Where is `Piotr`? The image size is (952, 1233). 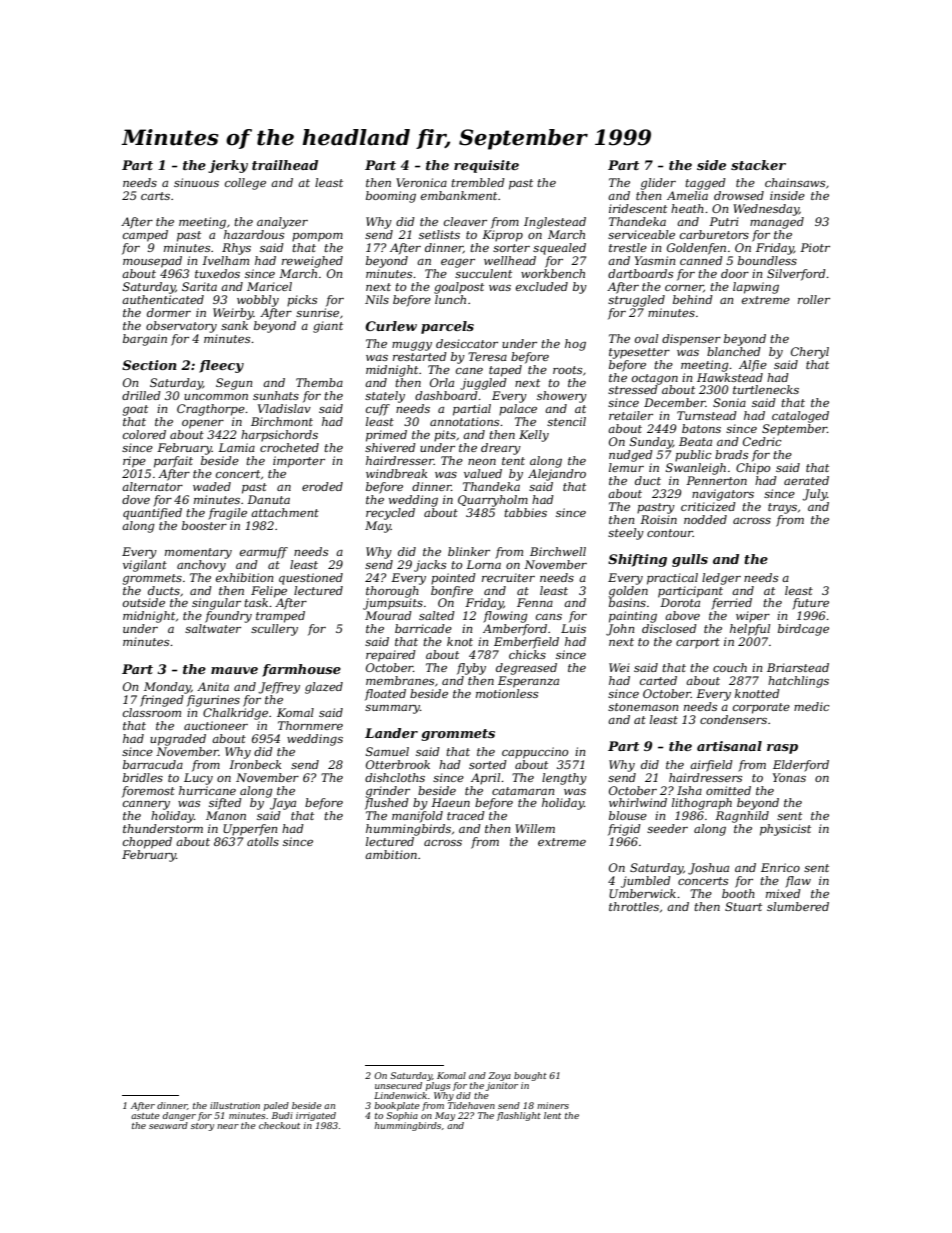 Piotr is located at coordinates (815, 247).
